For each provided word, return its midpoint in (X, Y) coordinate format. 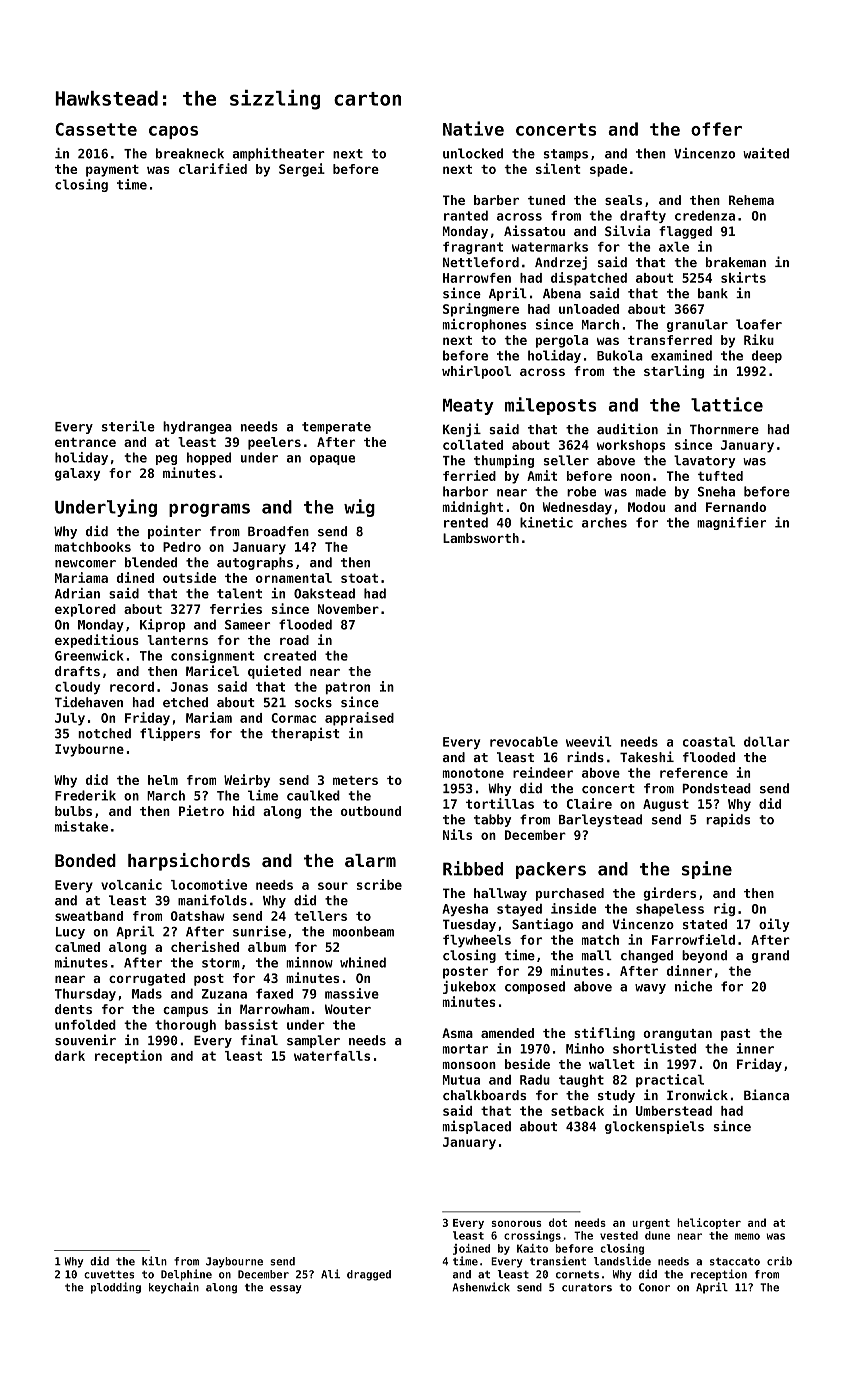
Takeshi (647, 756)
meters (355, 780)
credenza (705, 215)
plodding (116, 1288)
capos (173, 132)
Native (473, 128)
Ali (330, 1274)
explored (85, 610)
